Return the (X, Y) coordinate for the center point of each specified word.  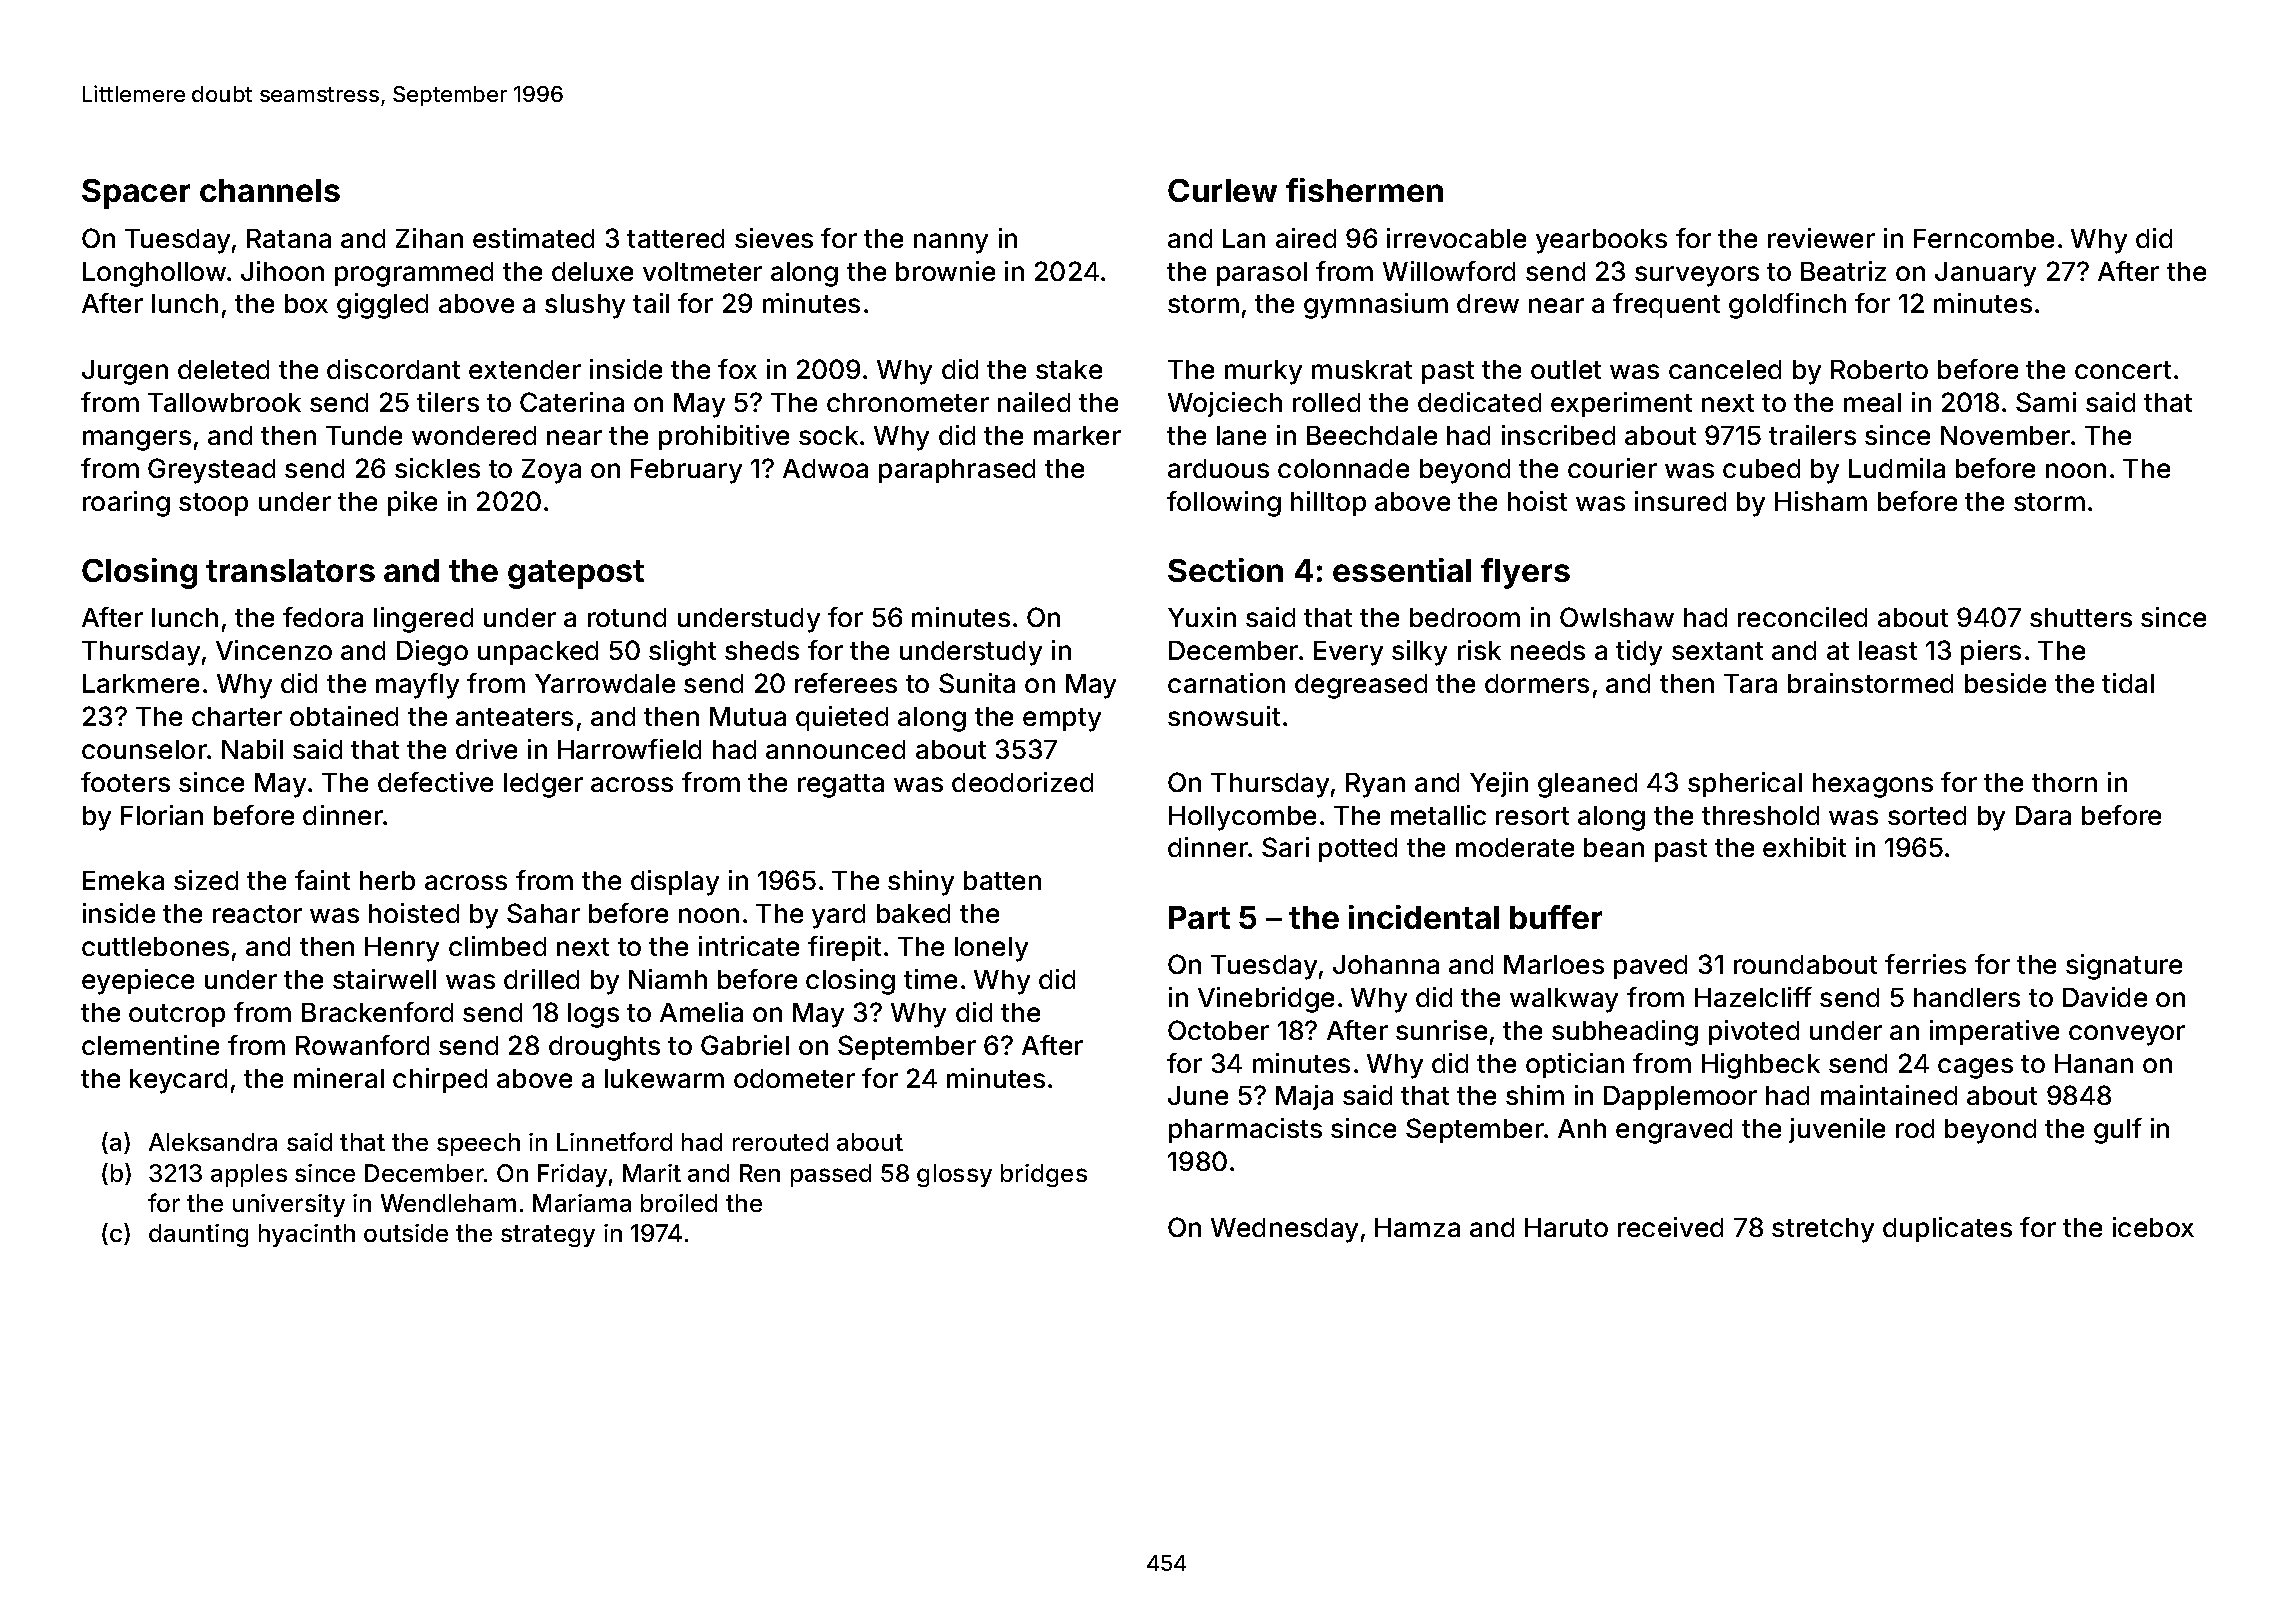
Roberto (1879, 369)
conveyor (2127, 1035)
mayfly (417, 686)
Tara (1750, 683)
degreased (1361, 686)
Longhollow (154, 274)
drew (1488, 303)
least (1888, 650)
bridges (1044, 1175)
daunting (198, 1235)
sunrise (1441, 1030)
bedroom (1465, 617)
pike (412, 503)
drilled (541, 979)
